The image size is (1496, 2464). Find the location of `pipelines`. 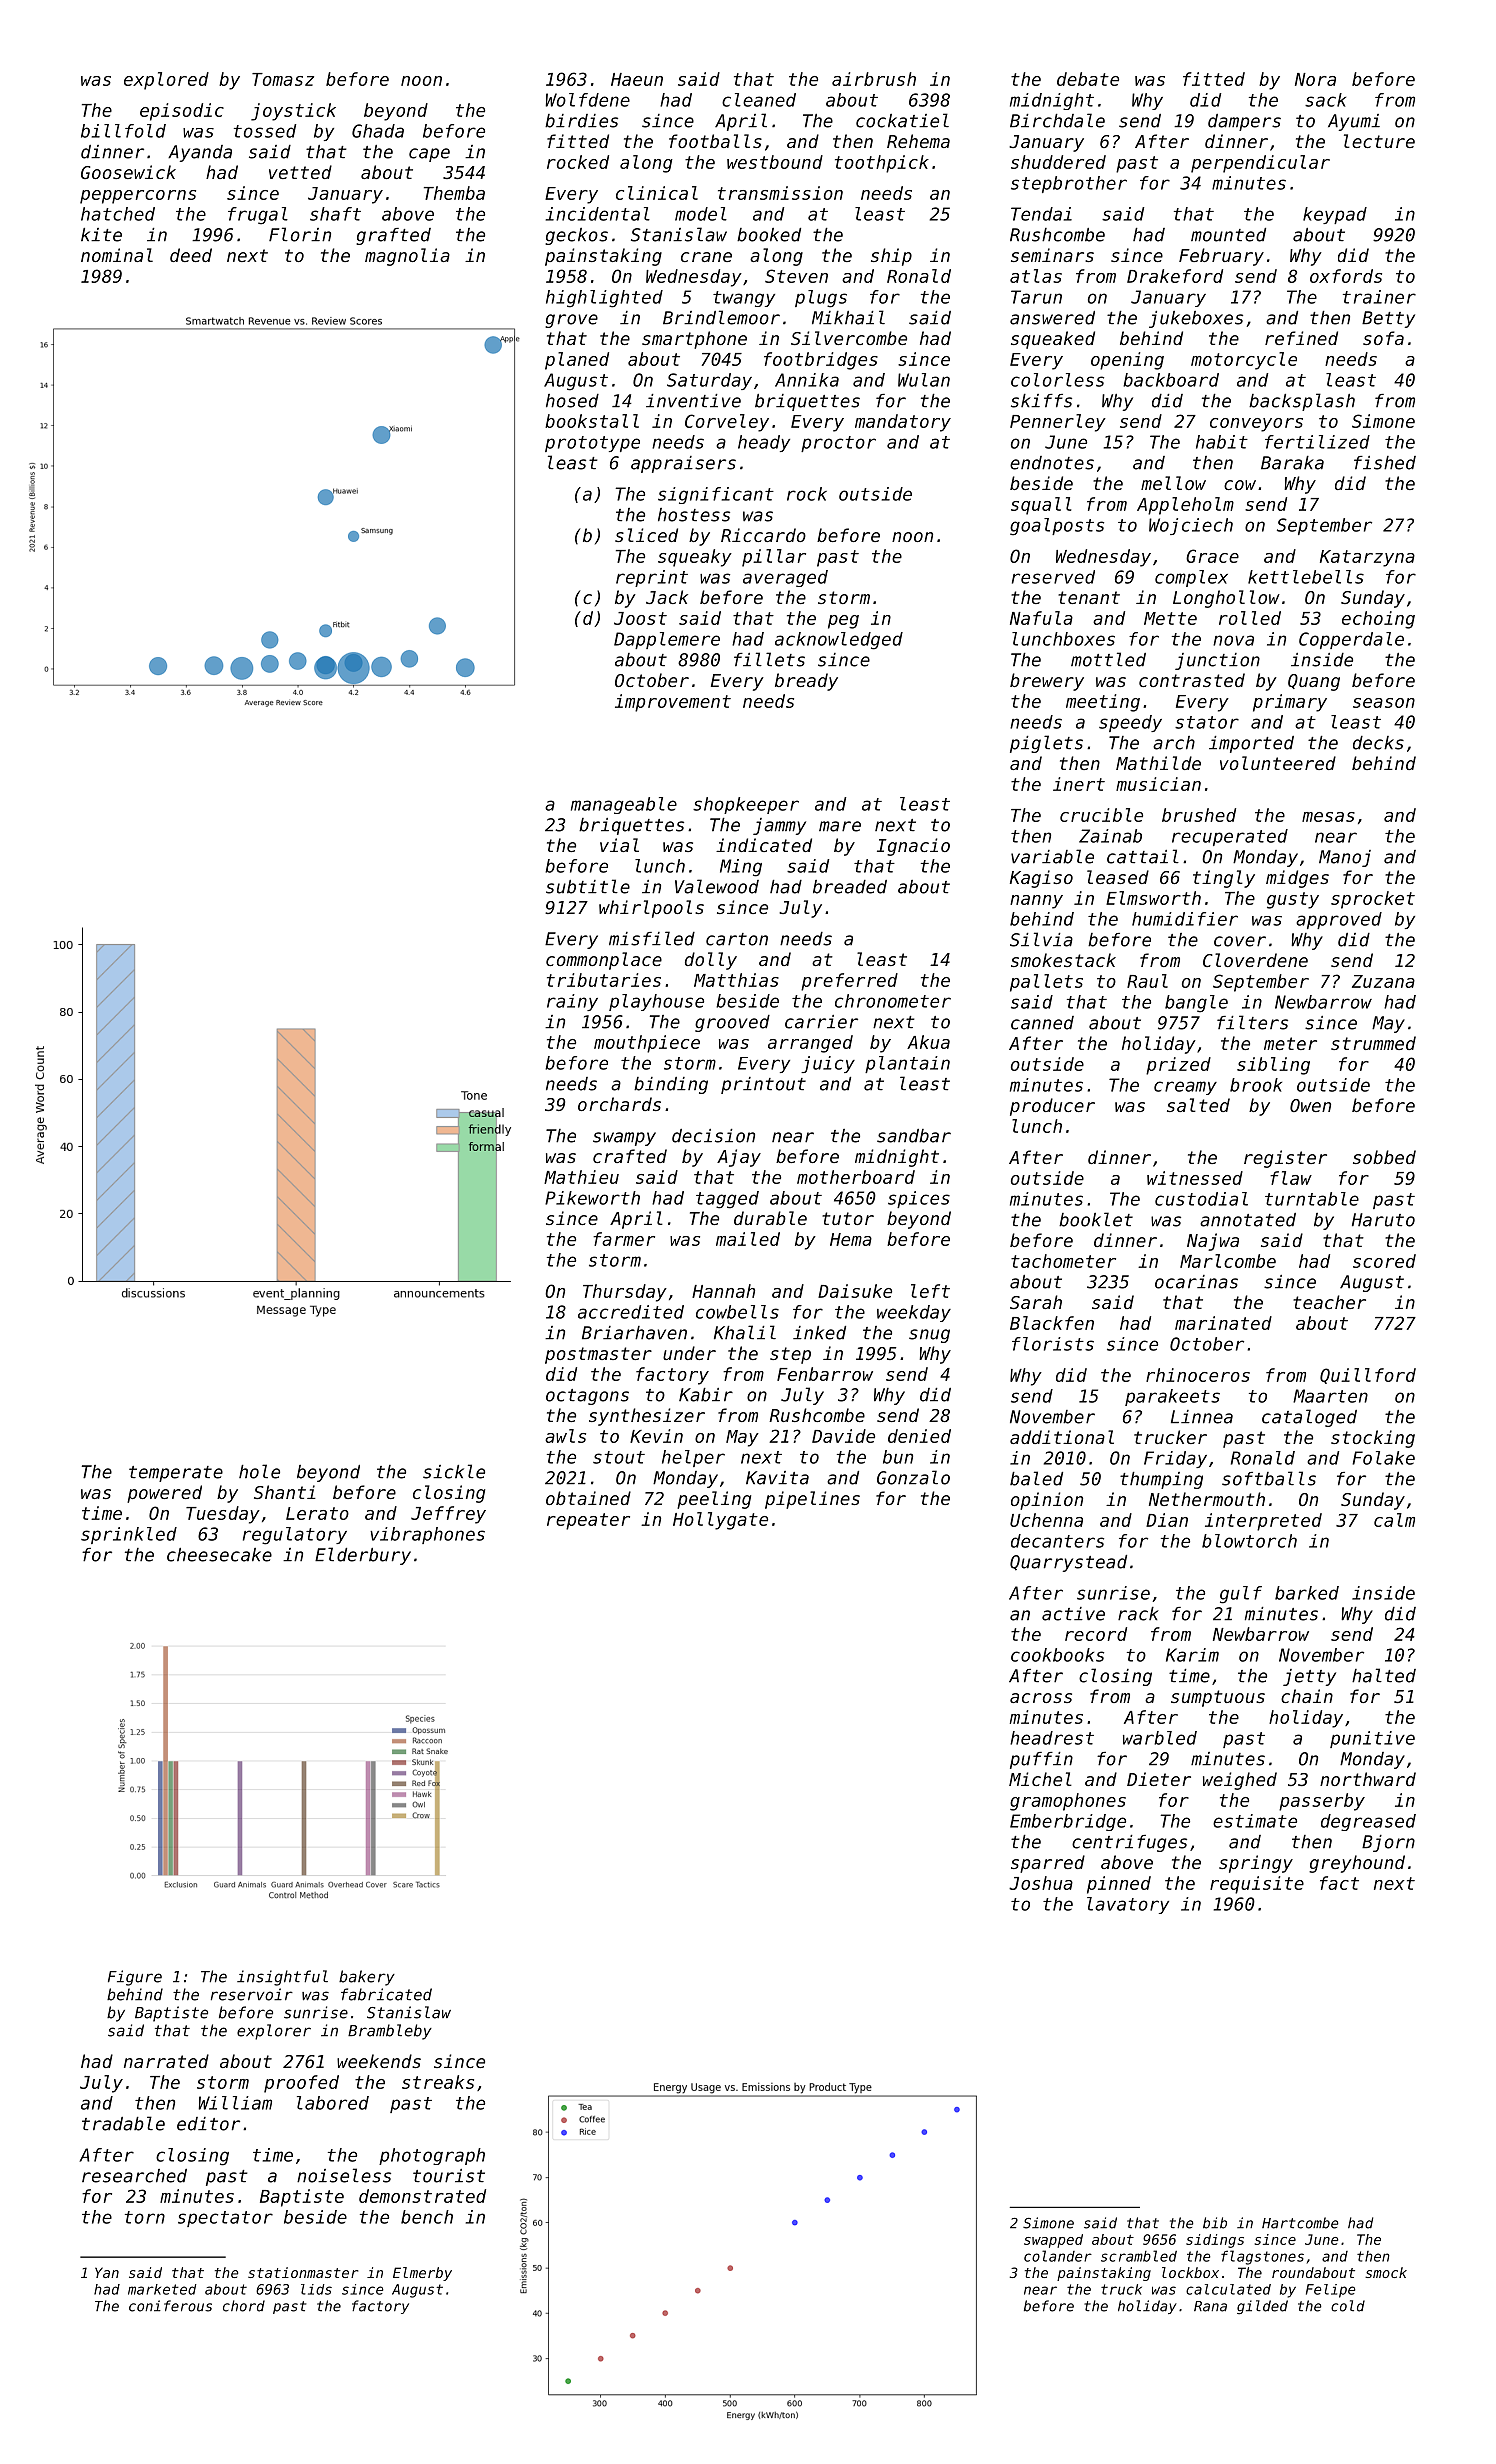

pipelines is located at coordinates (812, 1500).
